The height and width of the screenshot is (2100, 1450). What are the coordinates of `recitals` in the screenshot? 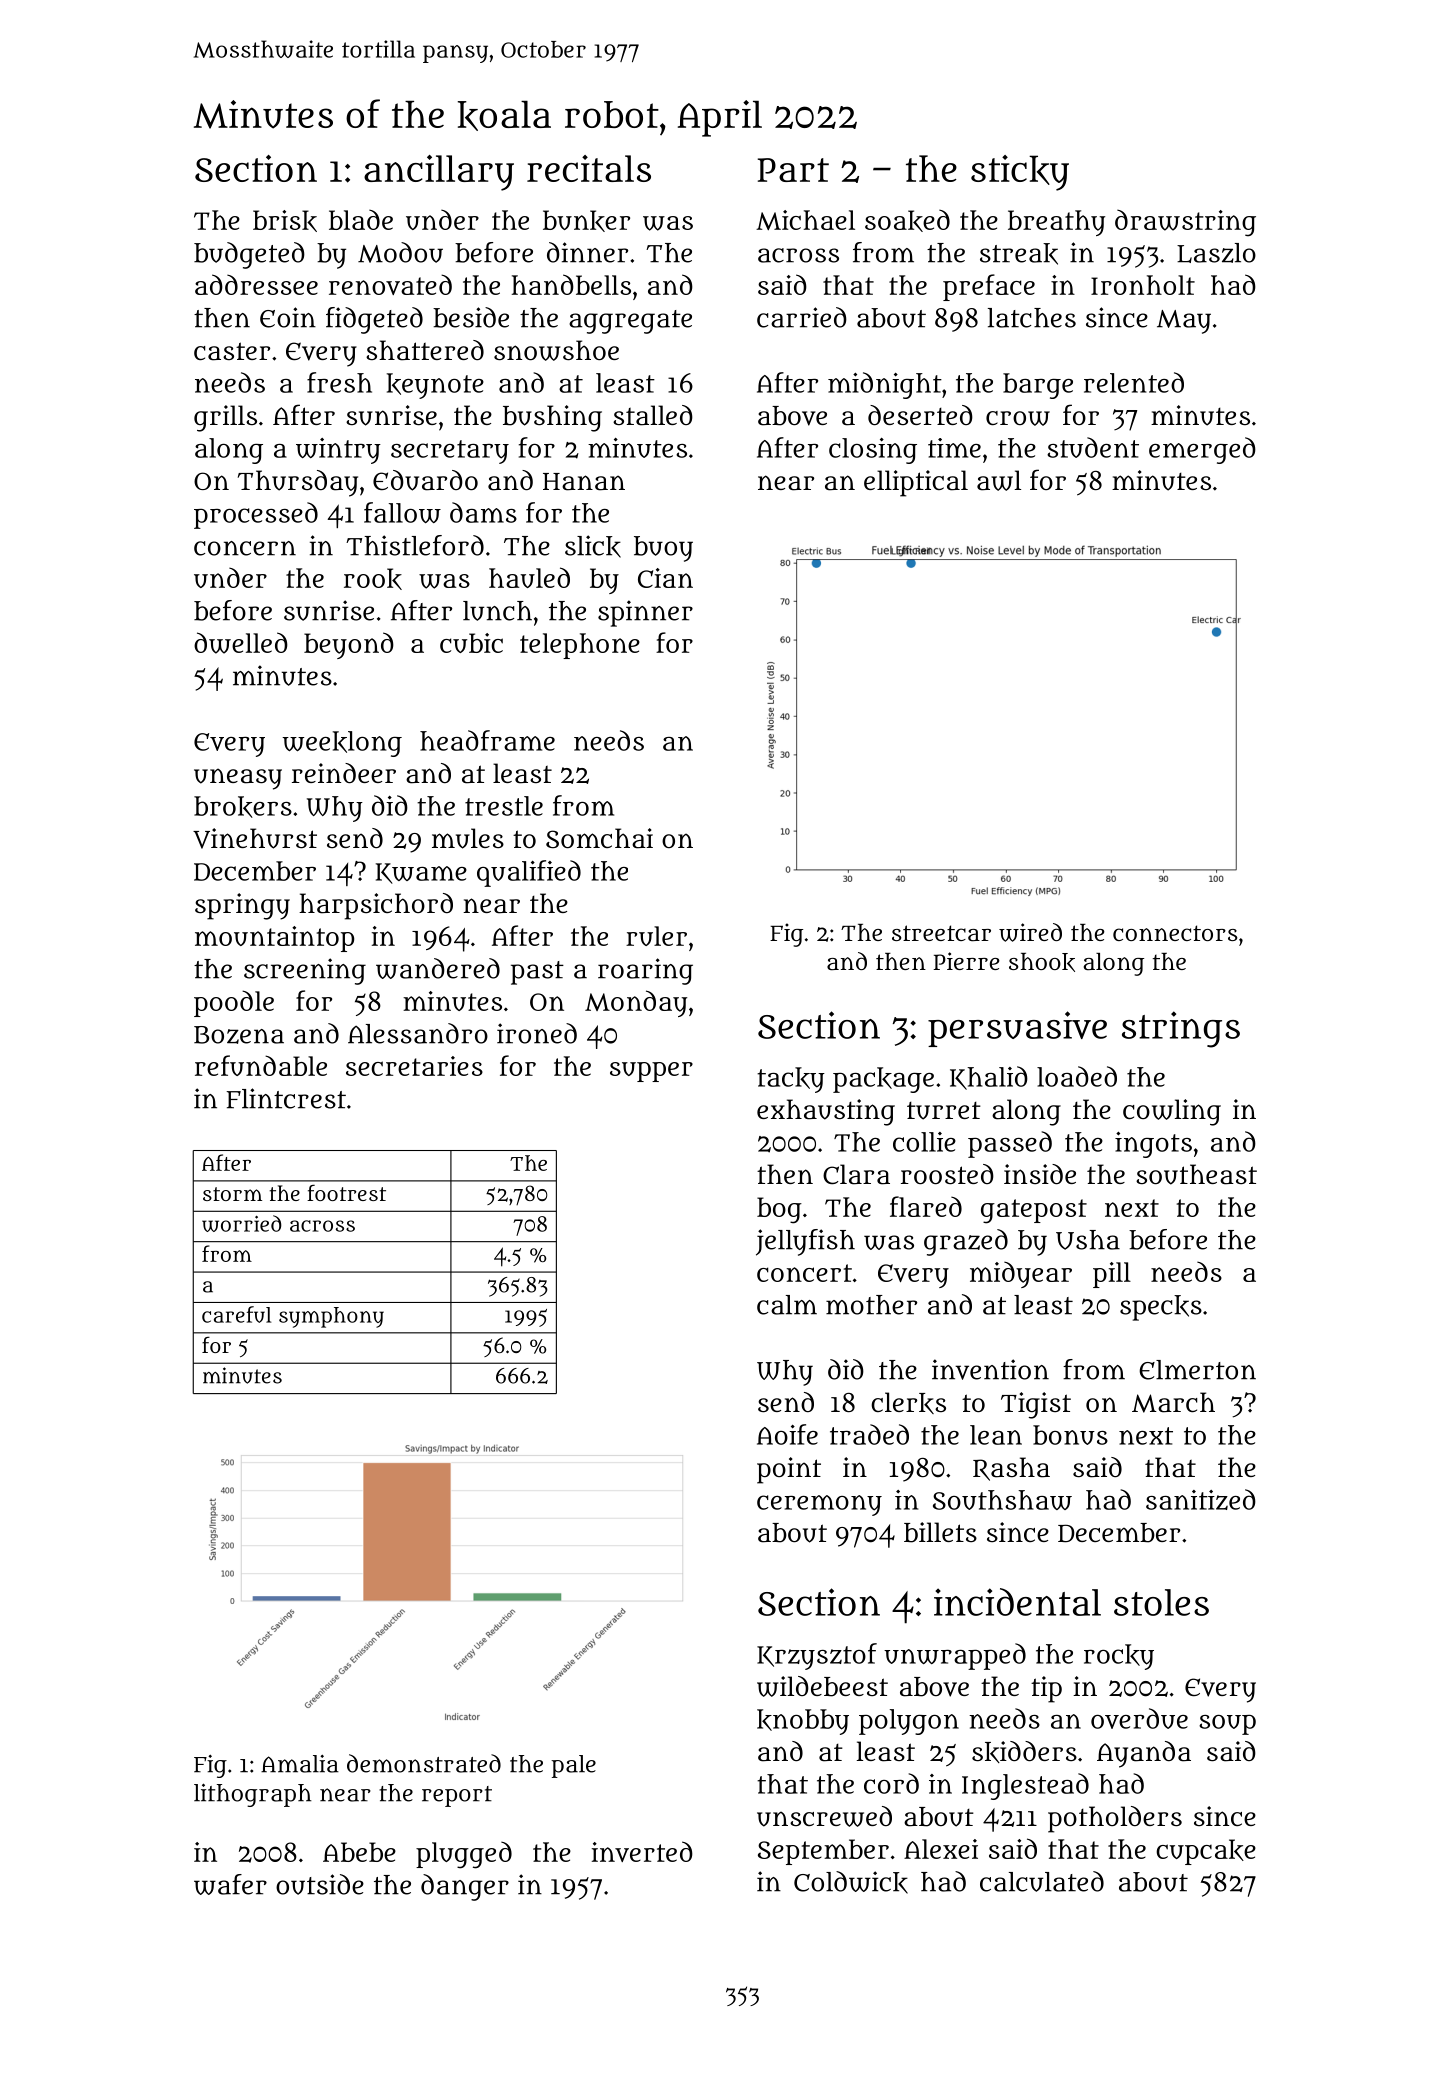 It's located at (589, 168).
